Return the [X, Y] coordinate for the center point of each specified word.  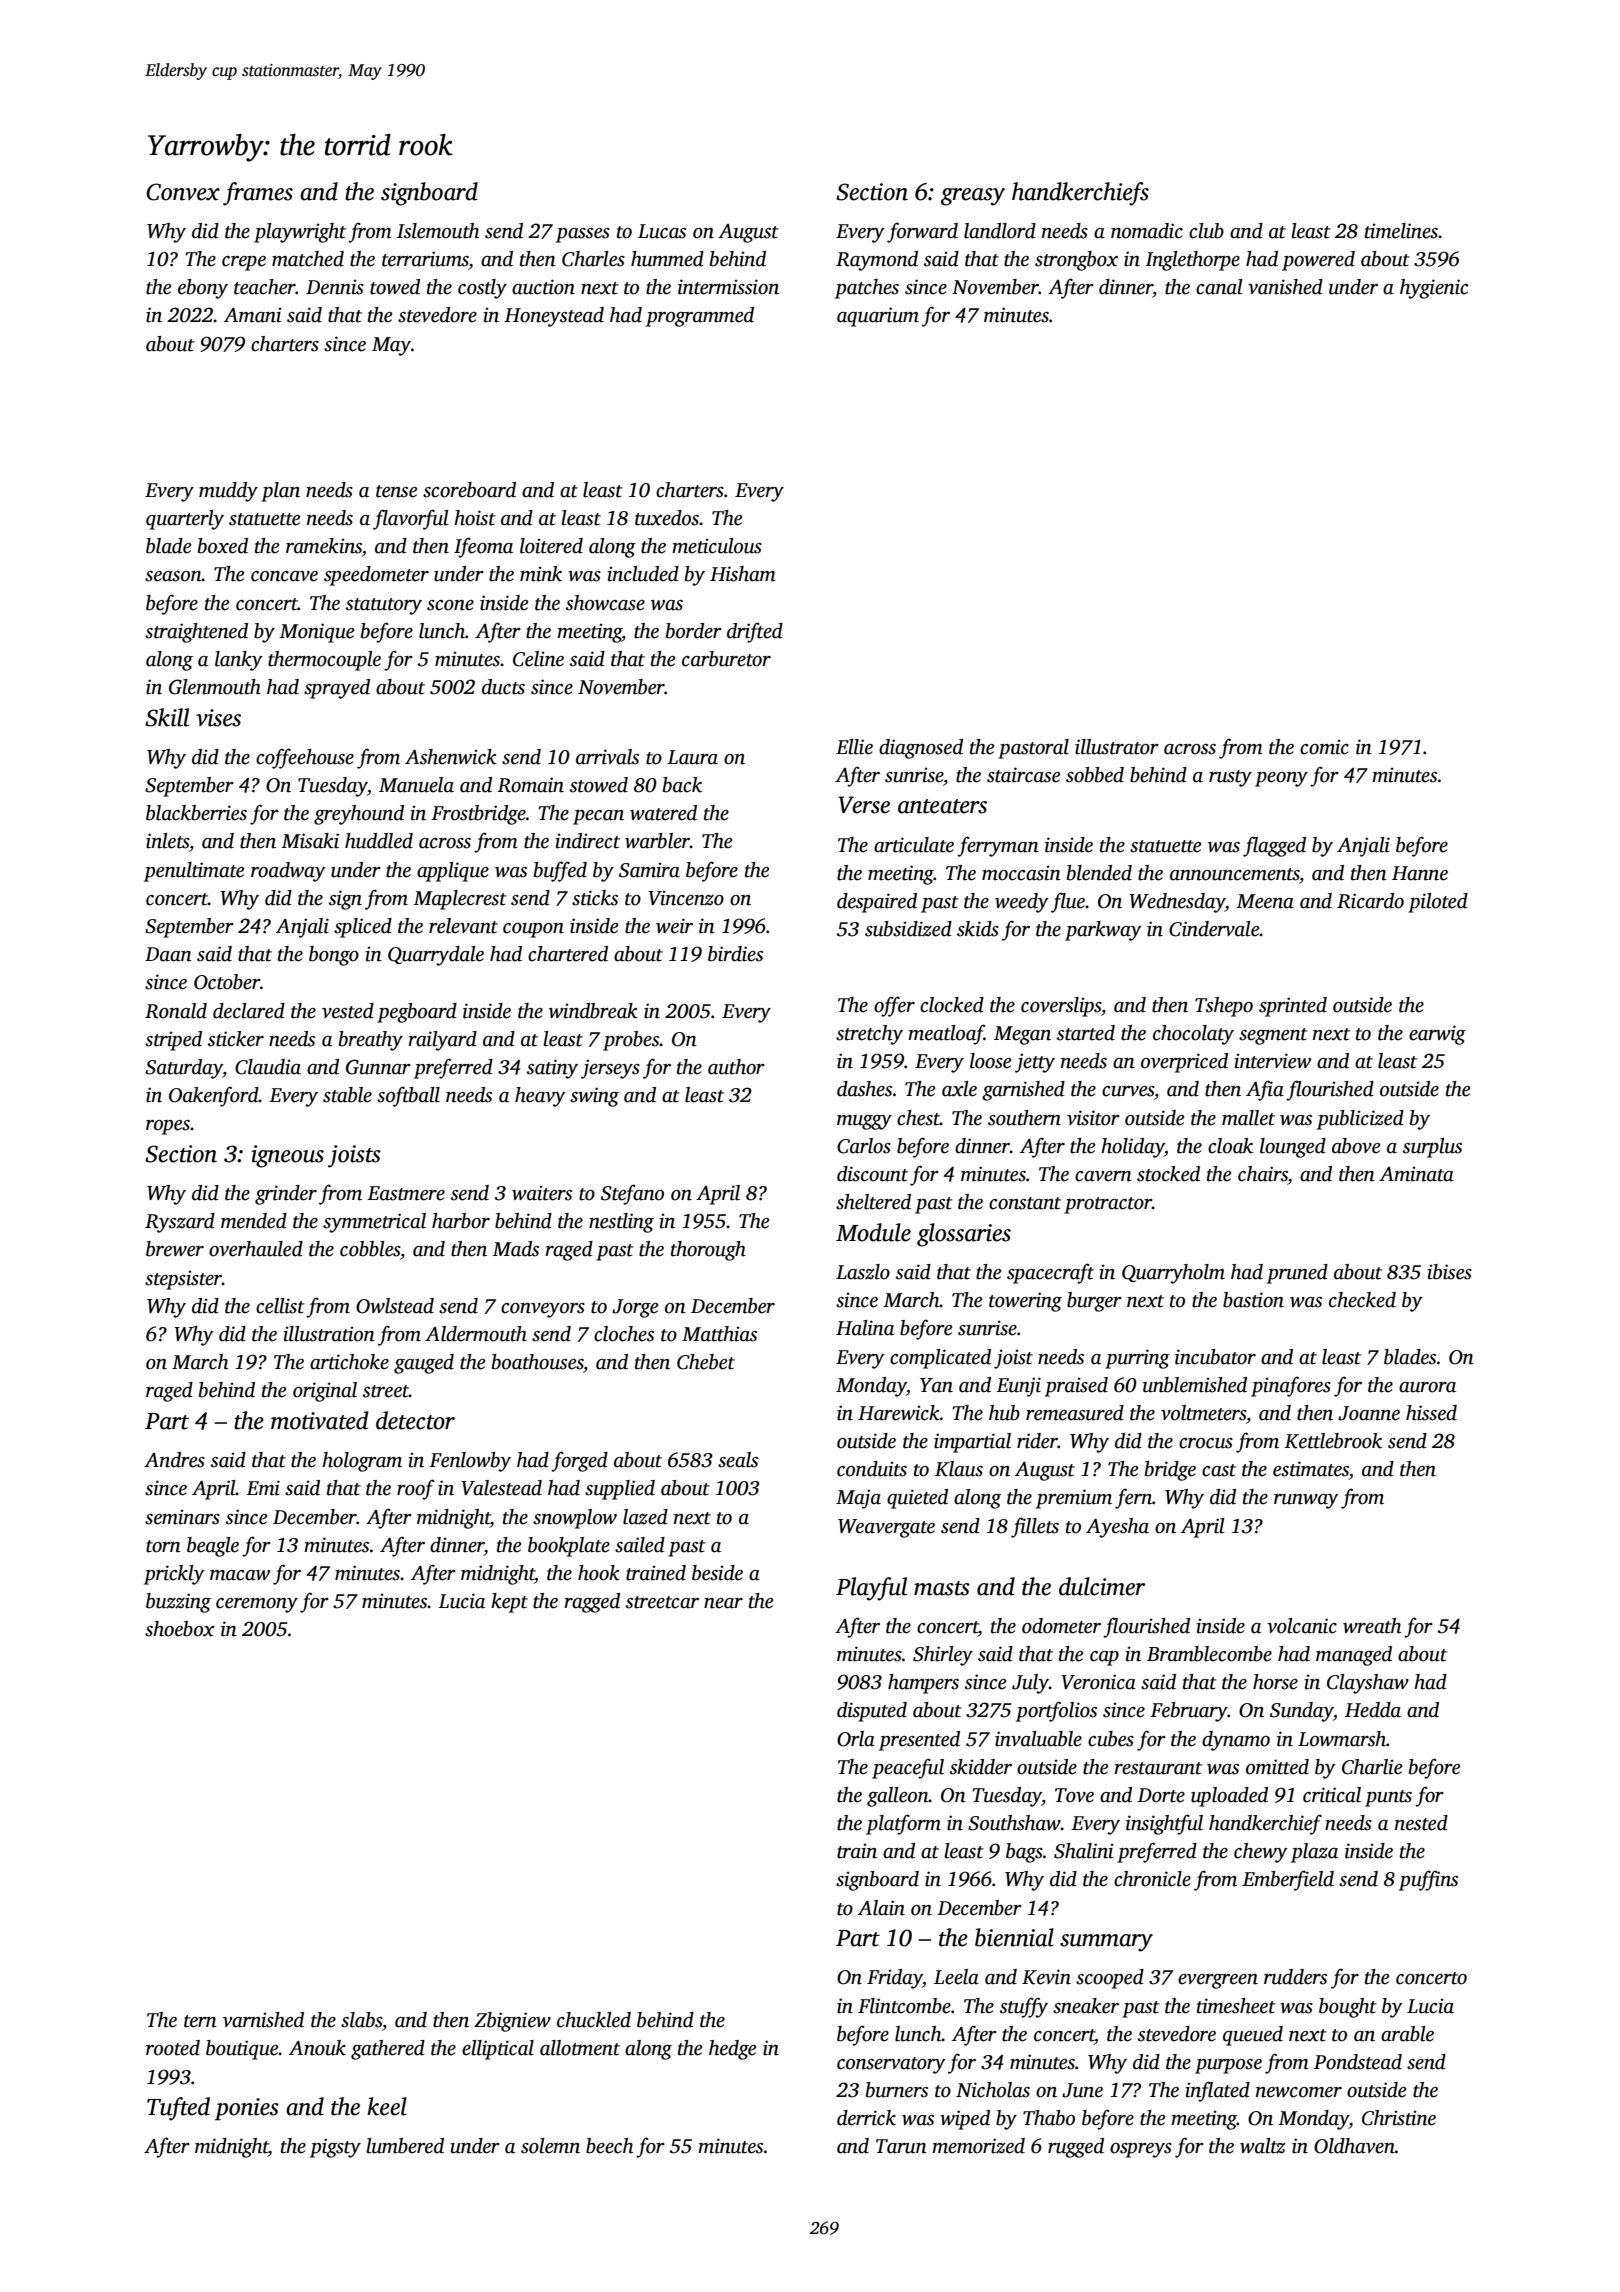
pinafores [1291, 1386]
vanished [1285, 287]
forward [922, 232]
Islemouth [438, 231]
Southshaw [1014, 1823]
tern [200, 2021]
